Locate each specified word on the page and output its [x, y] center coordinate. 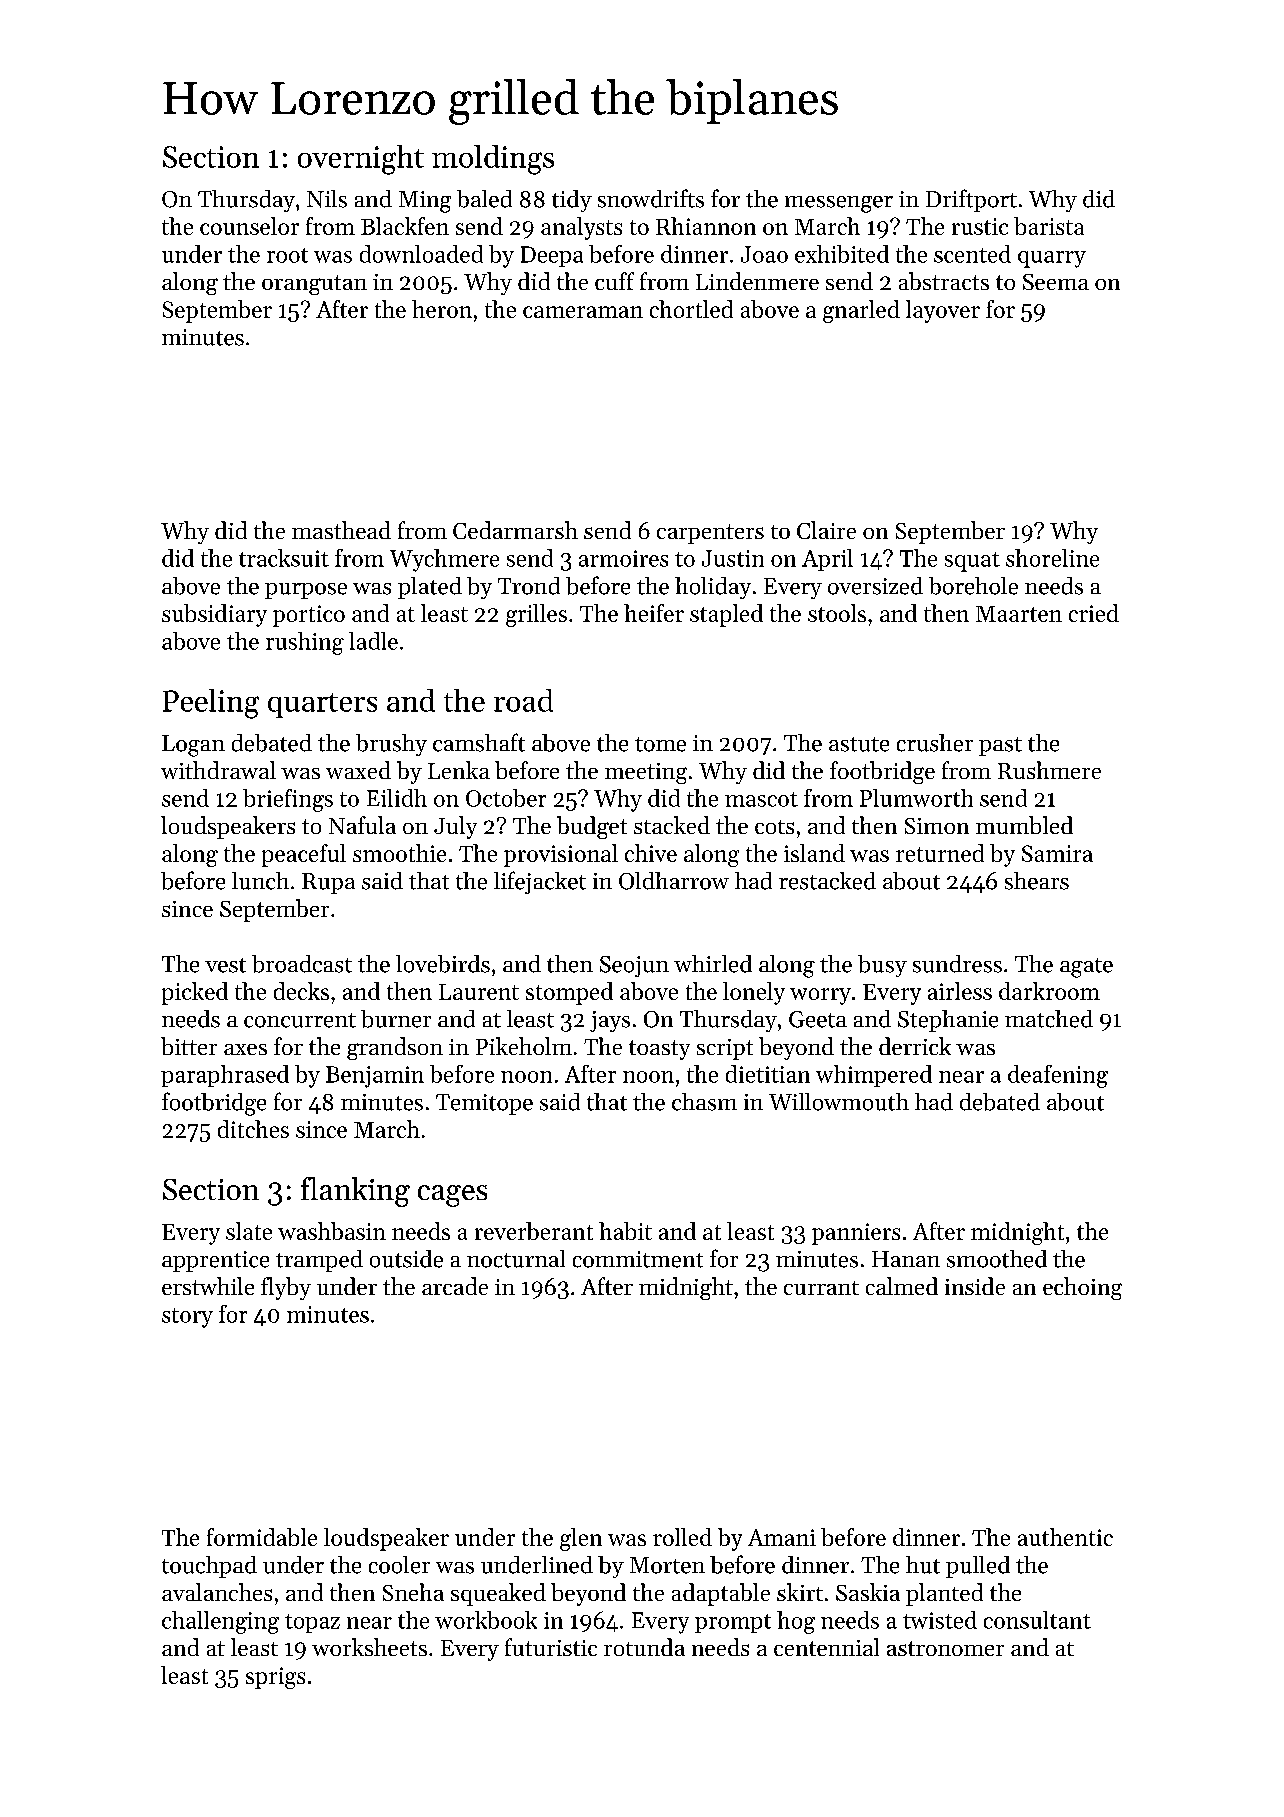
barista [1049, 226]
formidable [262, 1537]
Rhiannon [706, 226]
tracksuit [284, 558]
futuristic [551, 1647]
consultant [1037, 1620]
